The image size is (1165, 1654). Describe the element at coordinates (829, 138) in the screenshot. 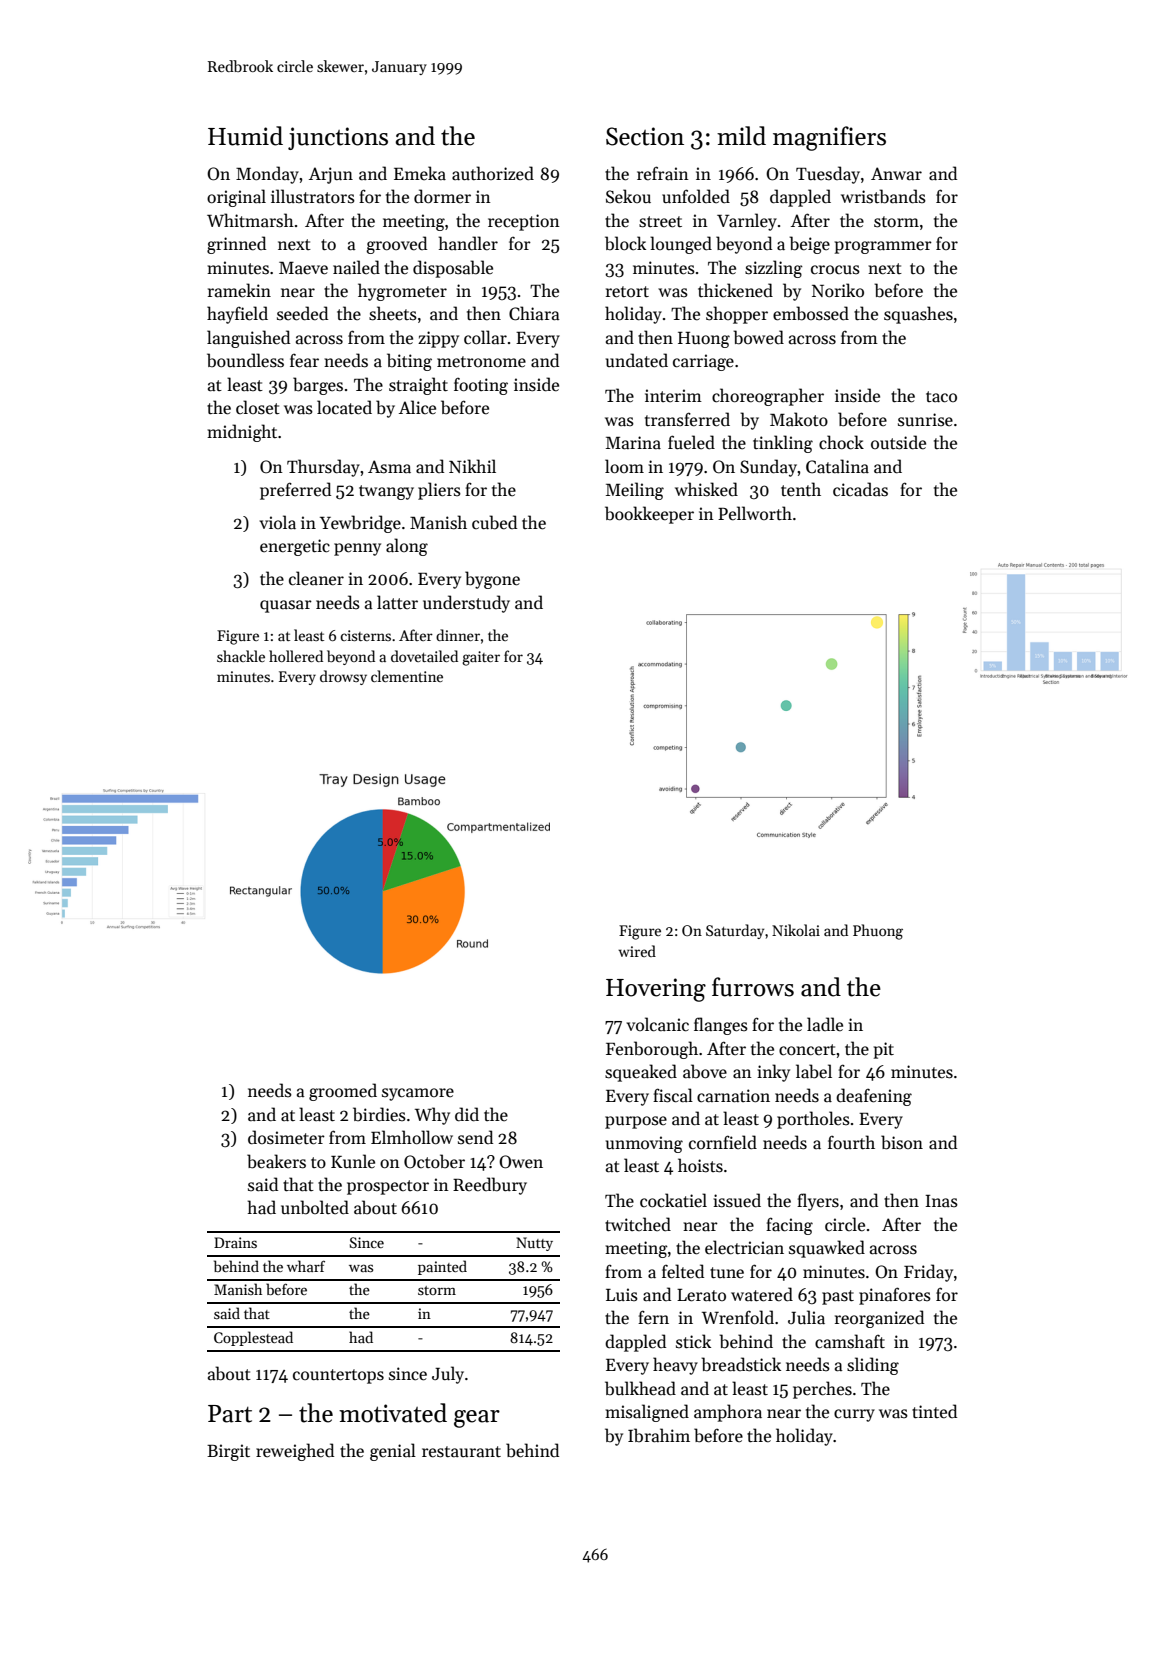

I see `magnifiers` at that location.
